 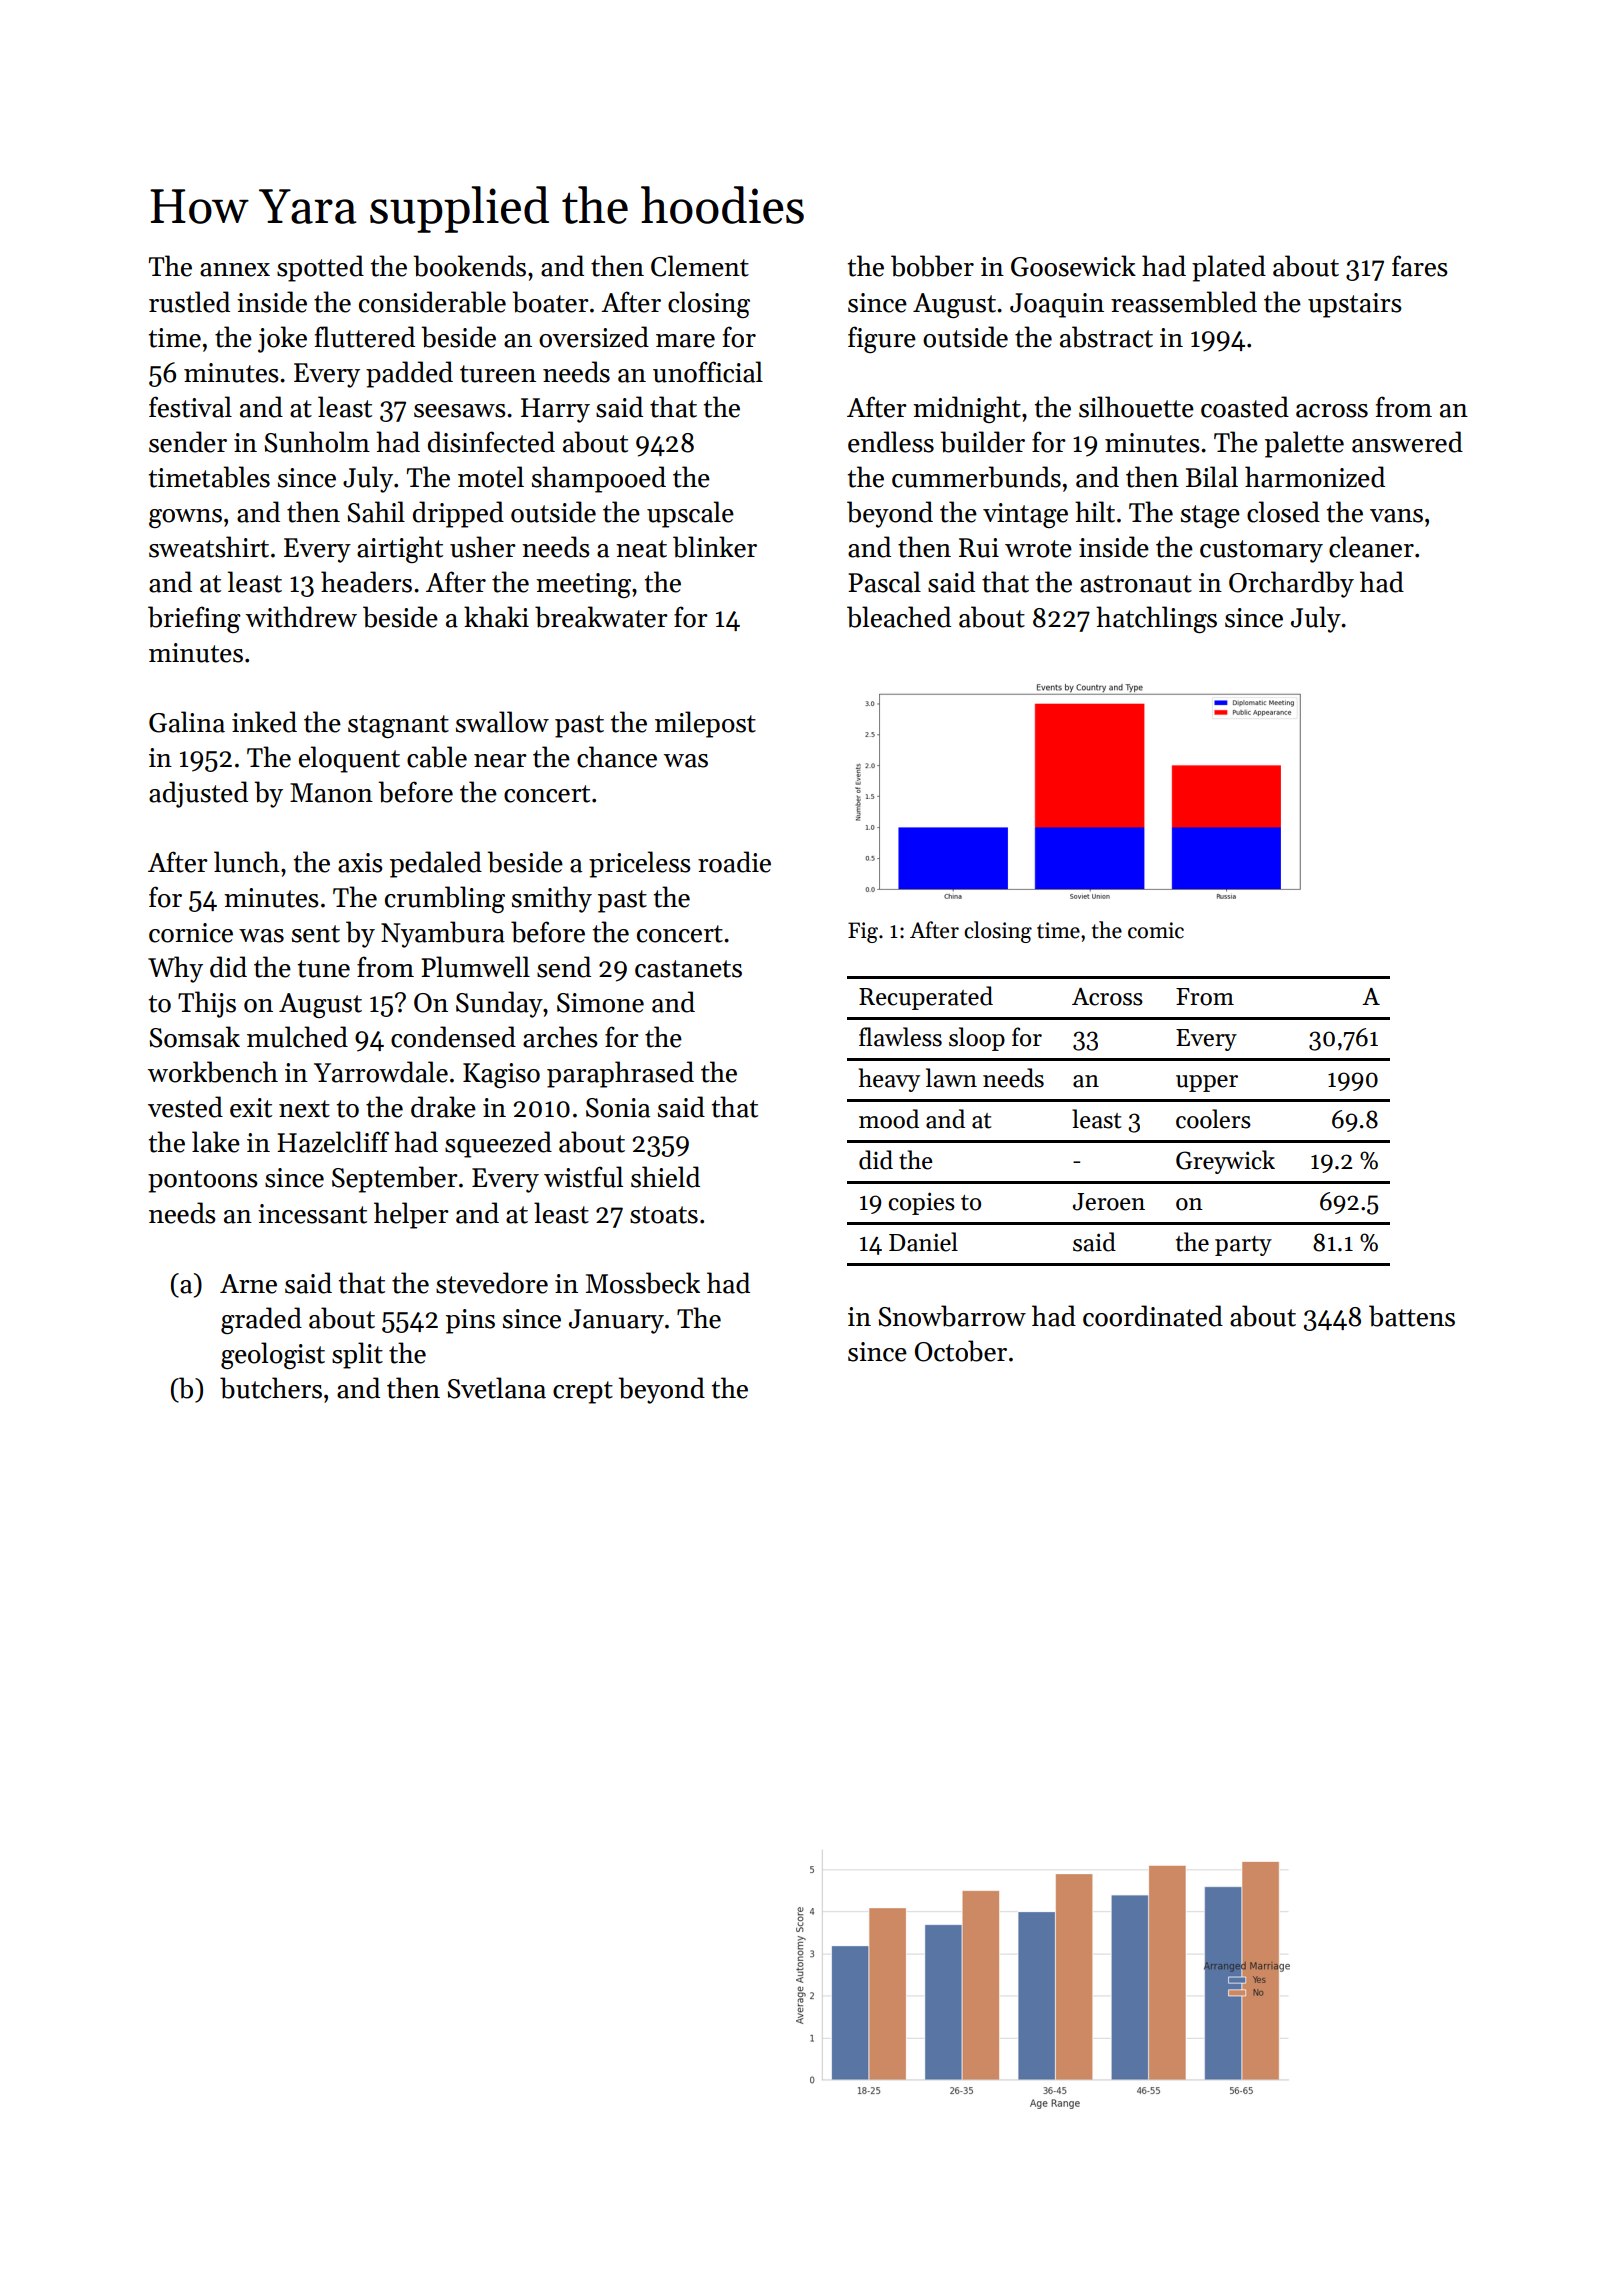 I want to click on vintage, so click(x=1025, y=515).
